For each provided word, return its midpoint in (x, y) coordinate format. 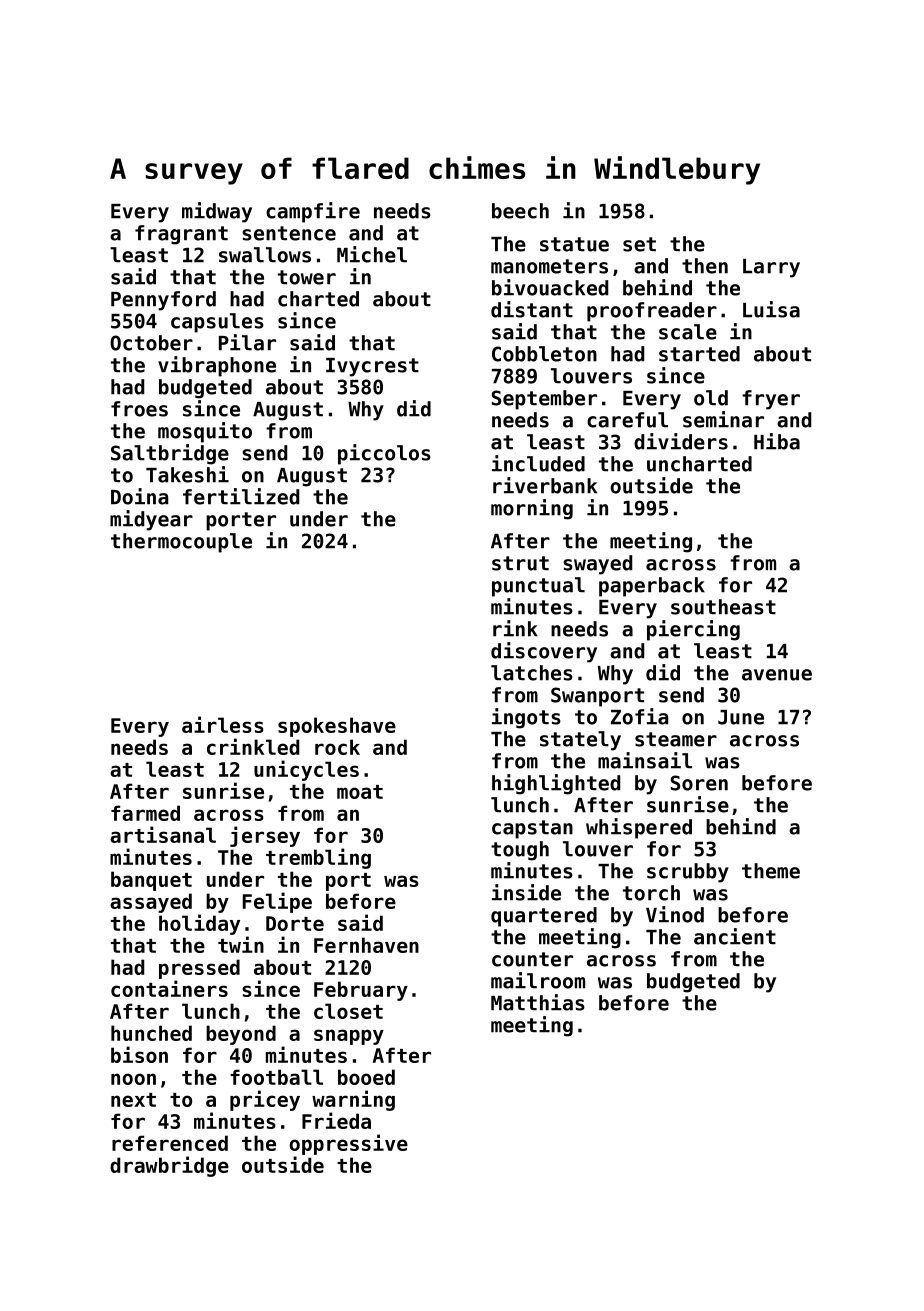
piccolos (384, 454)
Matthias (538, 1002)
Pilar (247, 342)
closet (348, 1011)
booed (366, 1077)
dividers (681, 441)
